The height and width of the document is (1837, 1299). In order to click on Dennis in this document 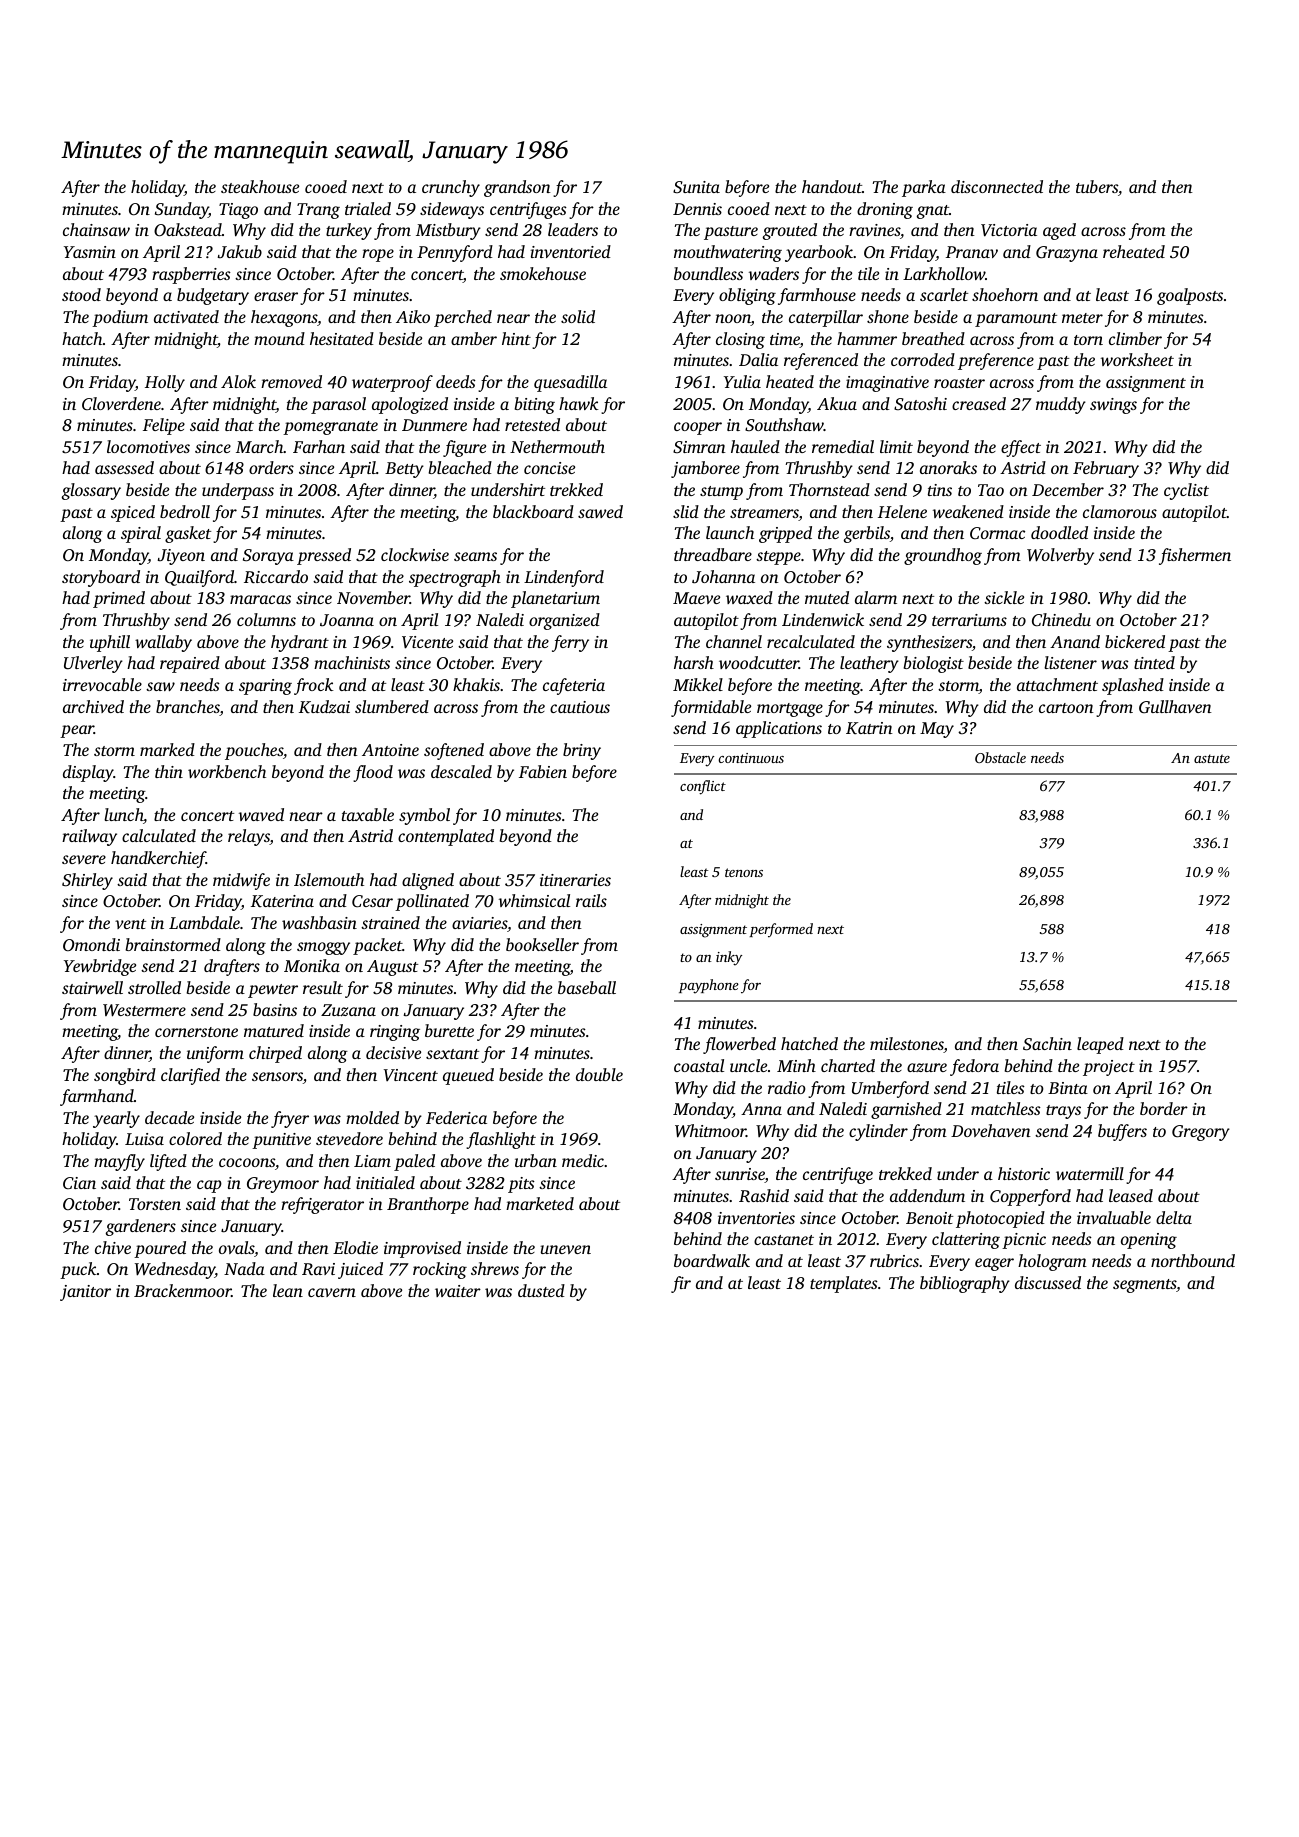, I will do `click(697, 209)`.
